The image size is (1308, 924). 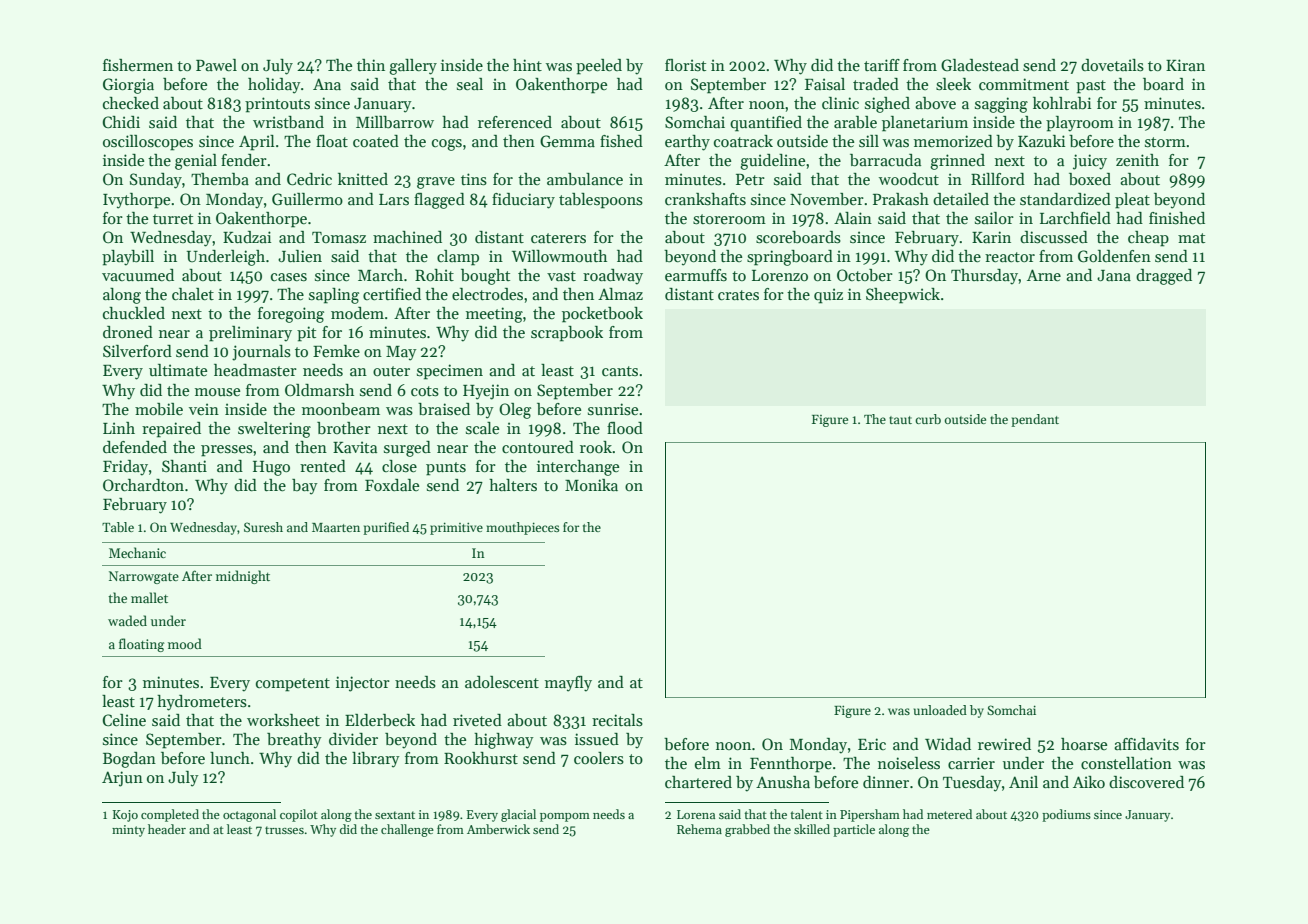 I want to click on printouts, so click(x=277, y=105).
